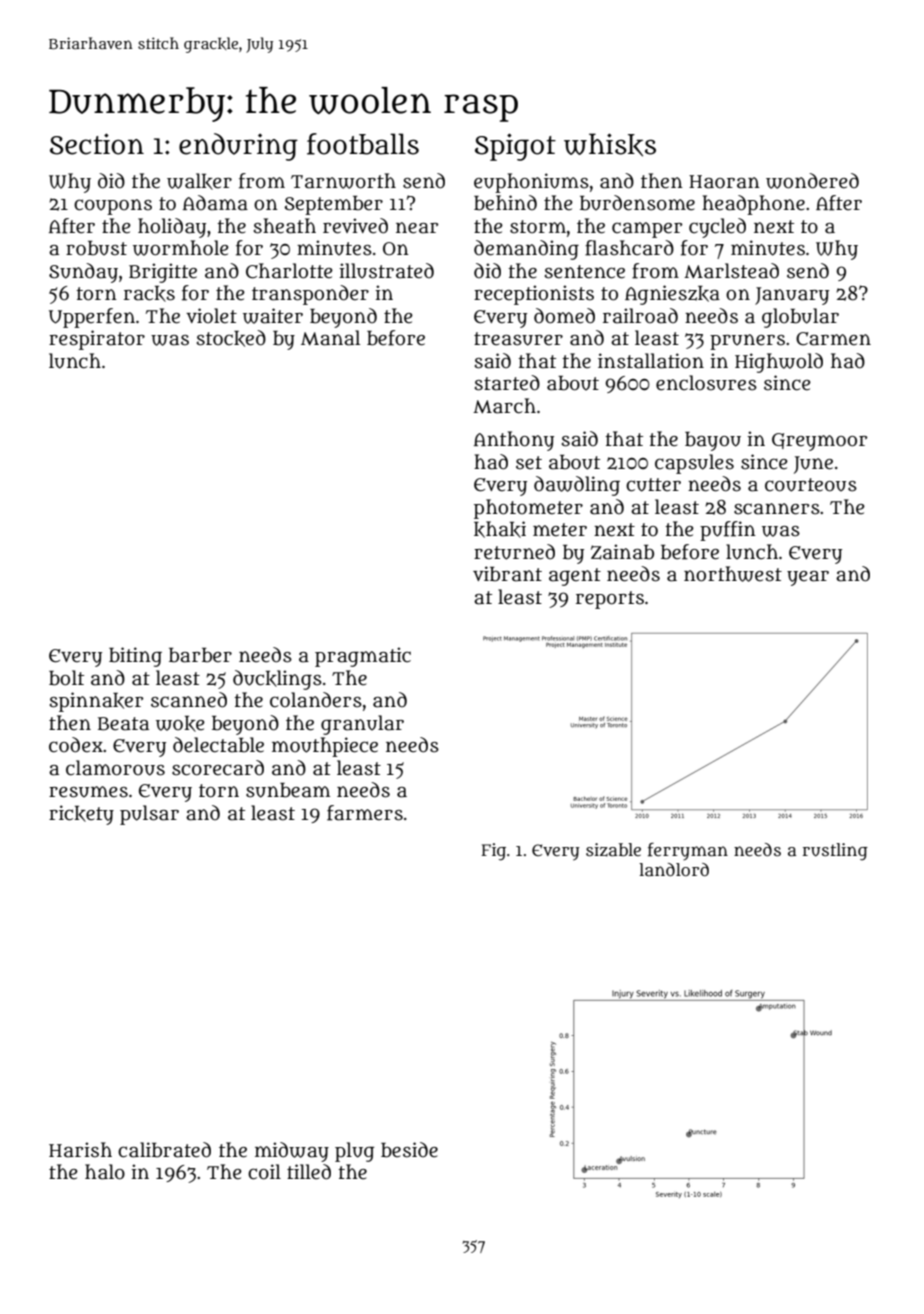 The width and height of the screenshot is (924, 1314). What do you see at coordinates (622, 552) in the screenshot?
I see `Zainab` at bounding box center [622, 552].
